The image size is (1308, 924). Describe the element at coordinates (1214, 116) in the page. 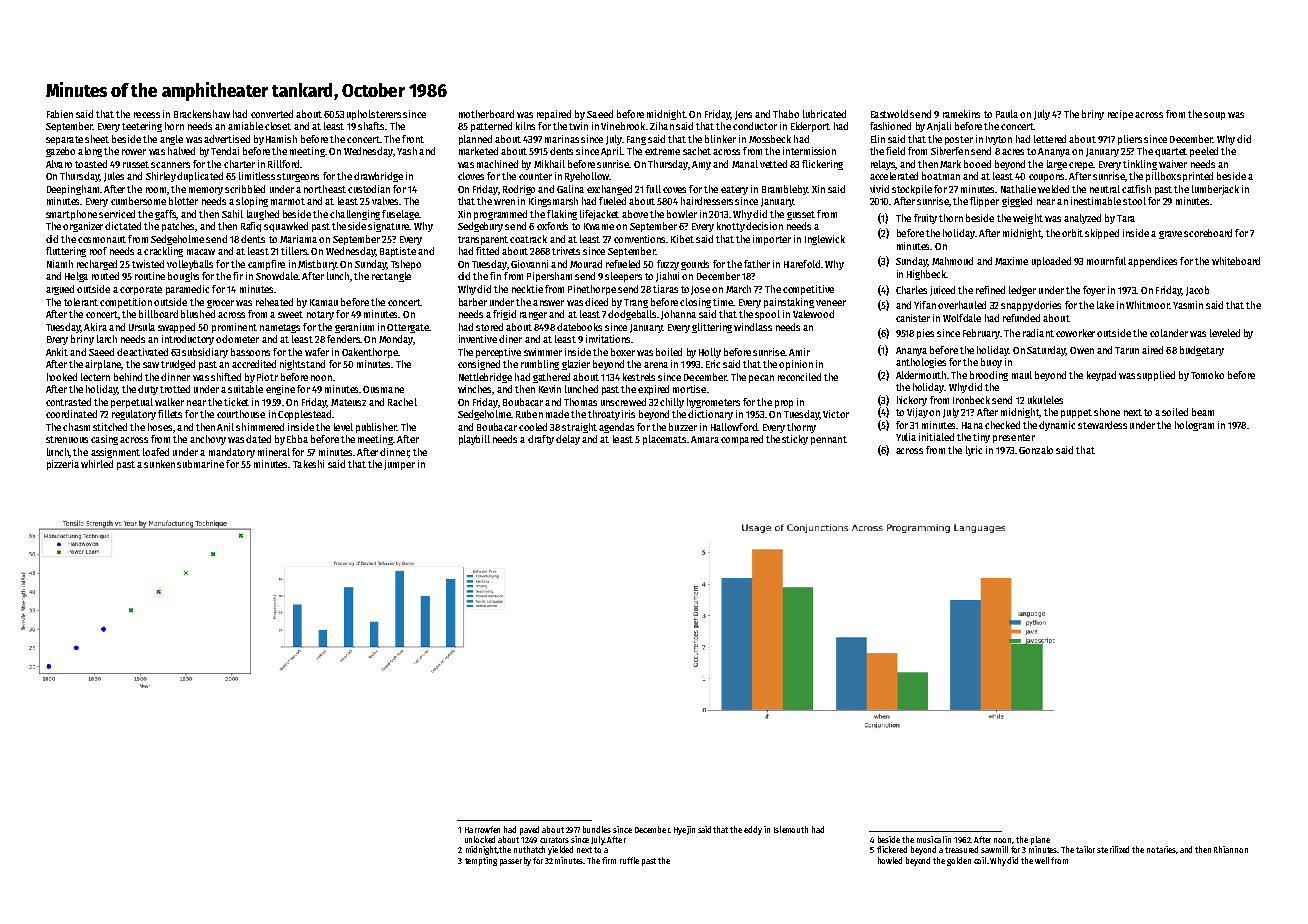

I see `soup` at that location.
